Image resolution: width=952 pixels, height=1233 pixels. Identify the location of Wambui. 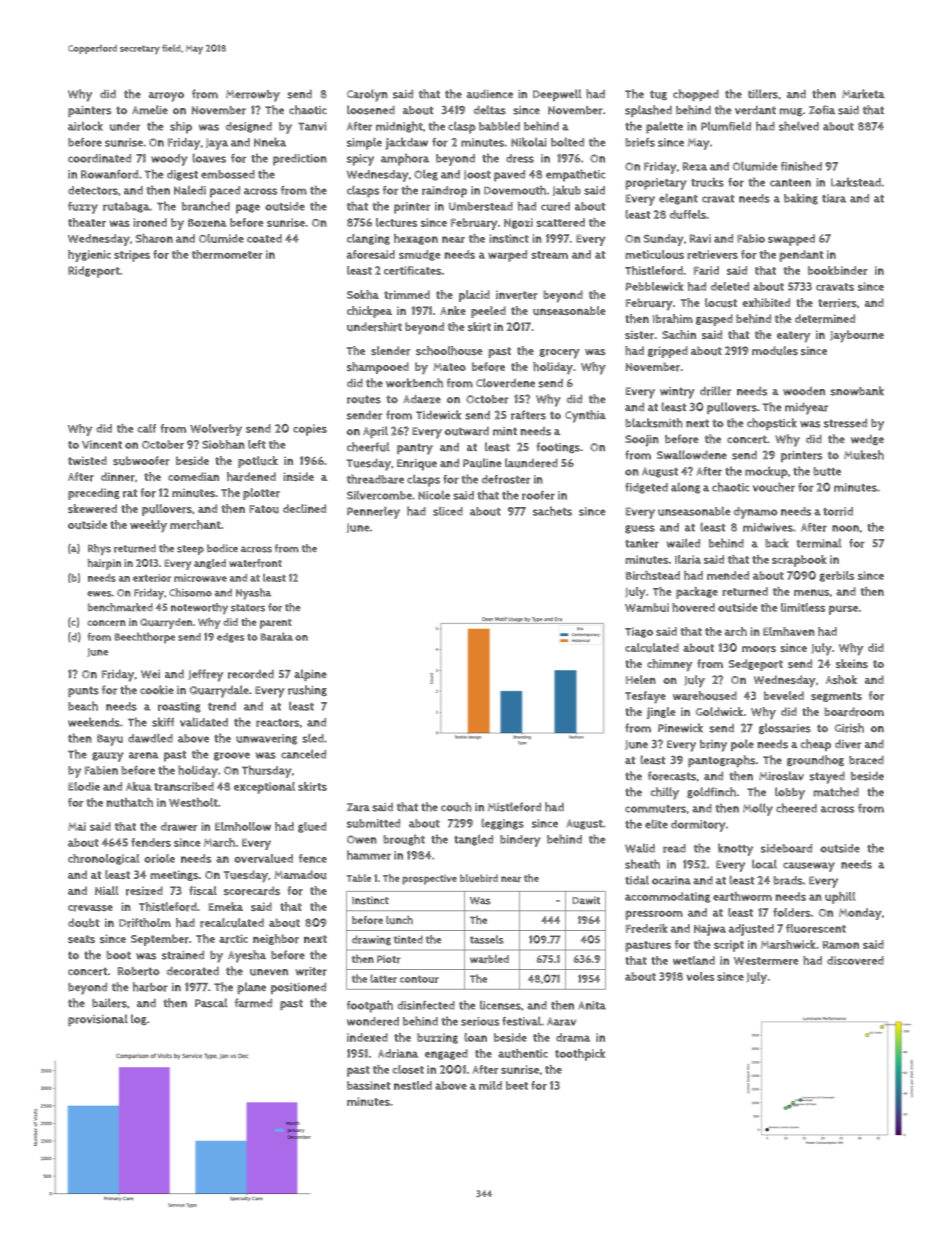
(647, 607).
